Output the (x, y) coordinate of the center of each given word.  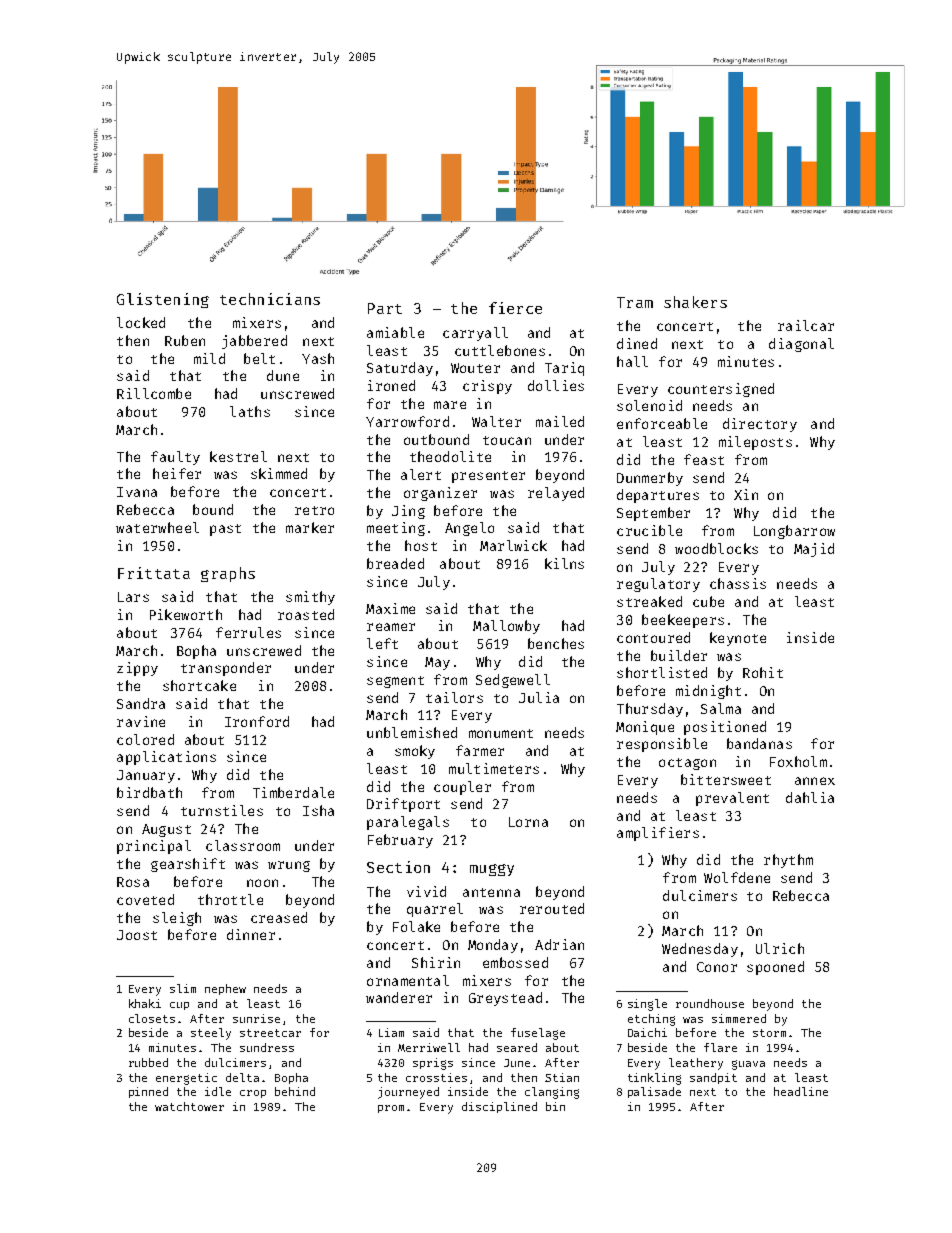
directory (760, 425)
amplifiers (658, 834)
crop (253, 1094)
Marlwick (513, 545)
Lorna (528, 822)
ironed (391, 385)
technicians (270, 299)
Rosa (133, 882)
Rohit (763, 672)
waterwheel (157, 527)
